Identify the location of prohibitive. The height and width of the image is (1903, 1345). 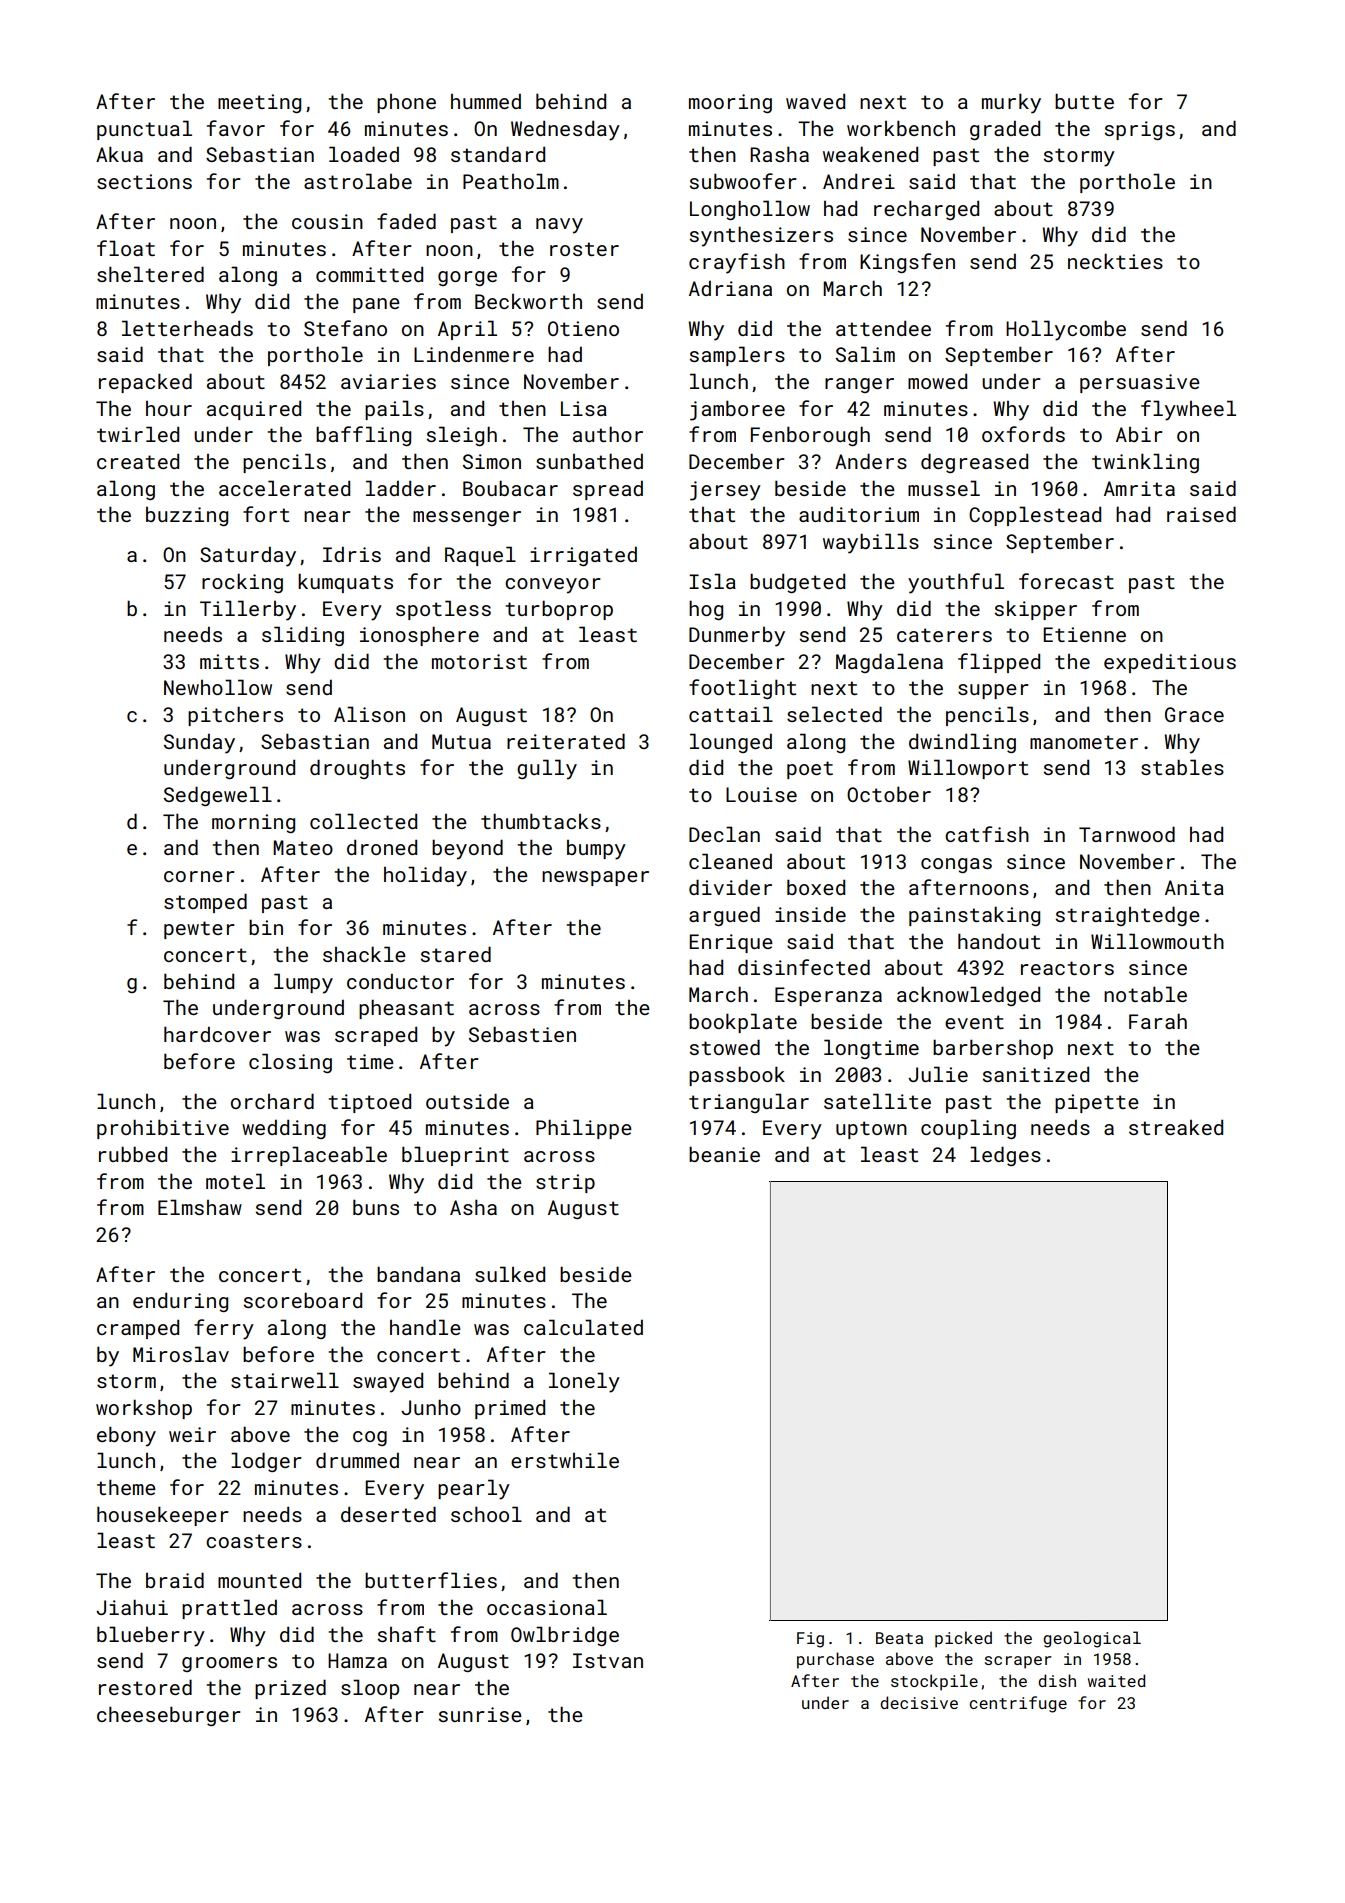
(163, 1129).
